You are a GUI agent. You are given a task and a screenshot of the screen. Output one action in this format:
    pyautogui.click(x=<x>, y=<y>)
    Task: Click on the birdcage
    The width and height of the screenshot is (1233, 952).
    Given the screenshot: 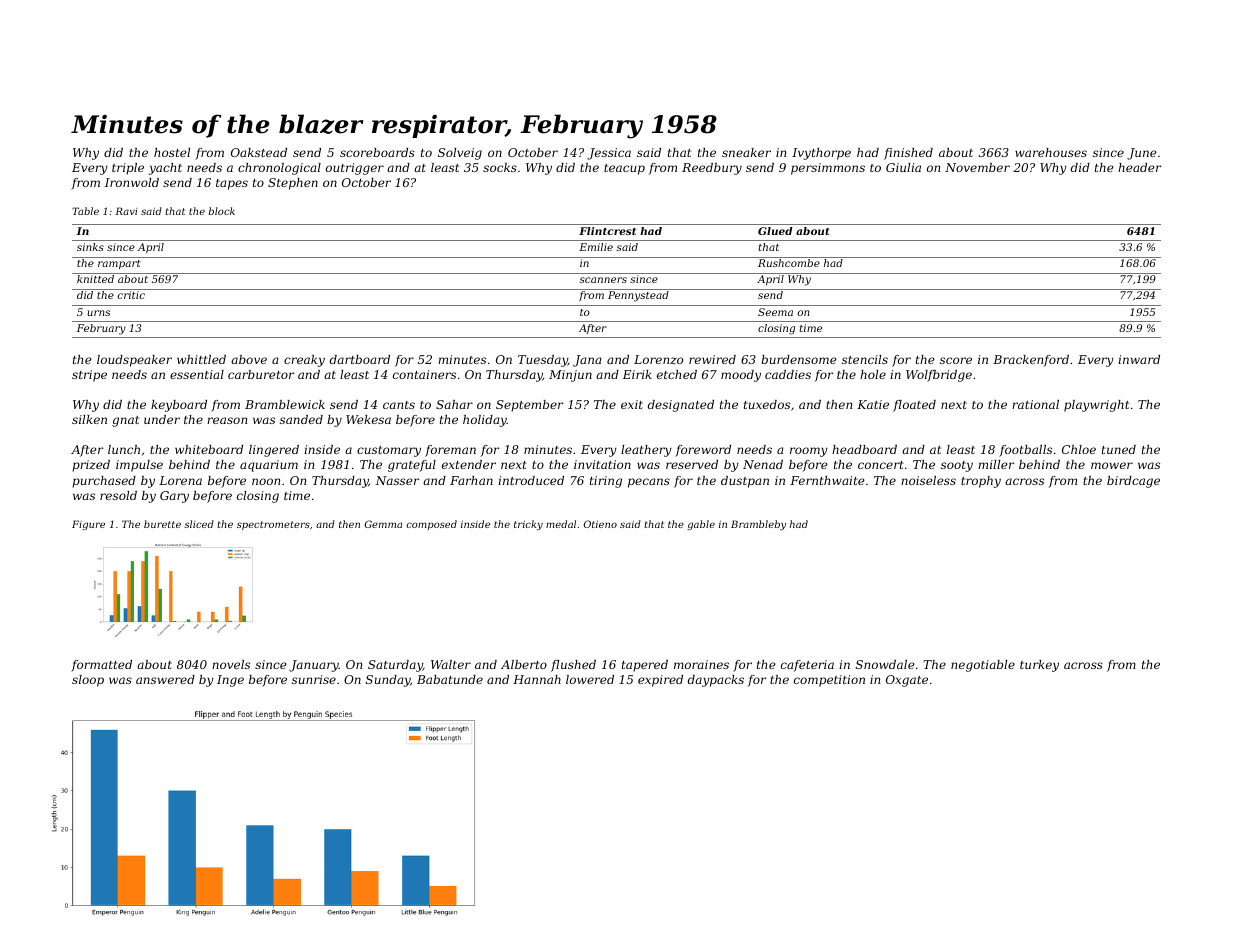 What is the action you would take?
    pyautogui.click(x=1133, y=482)
